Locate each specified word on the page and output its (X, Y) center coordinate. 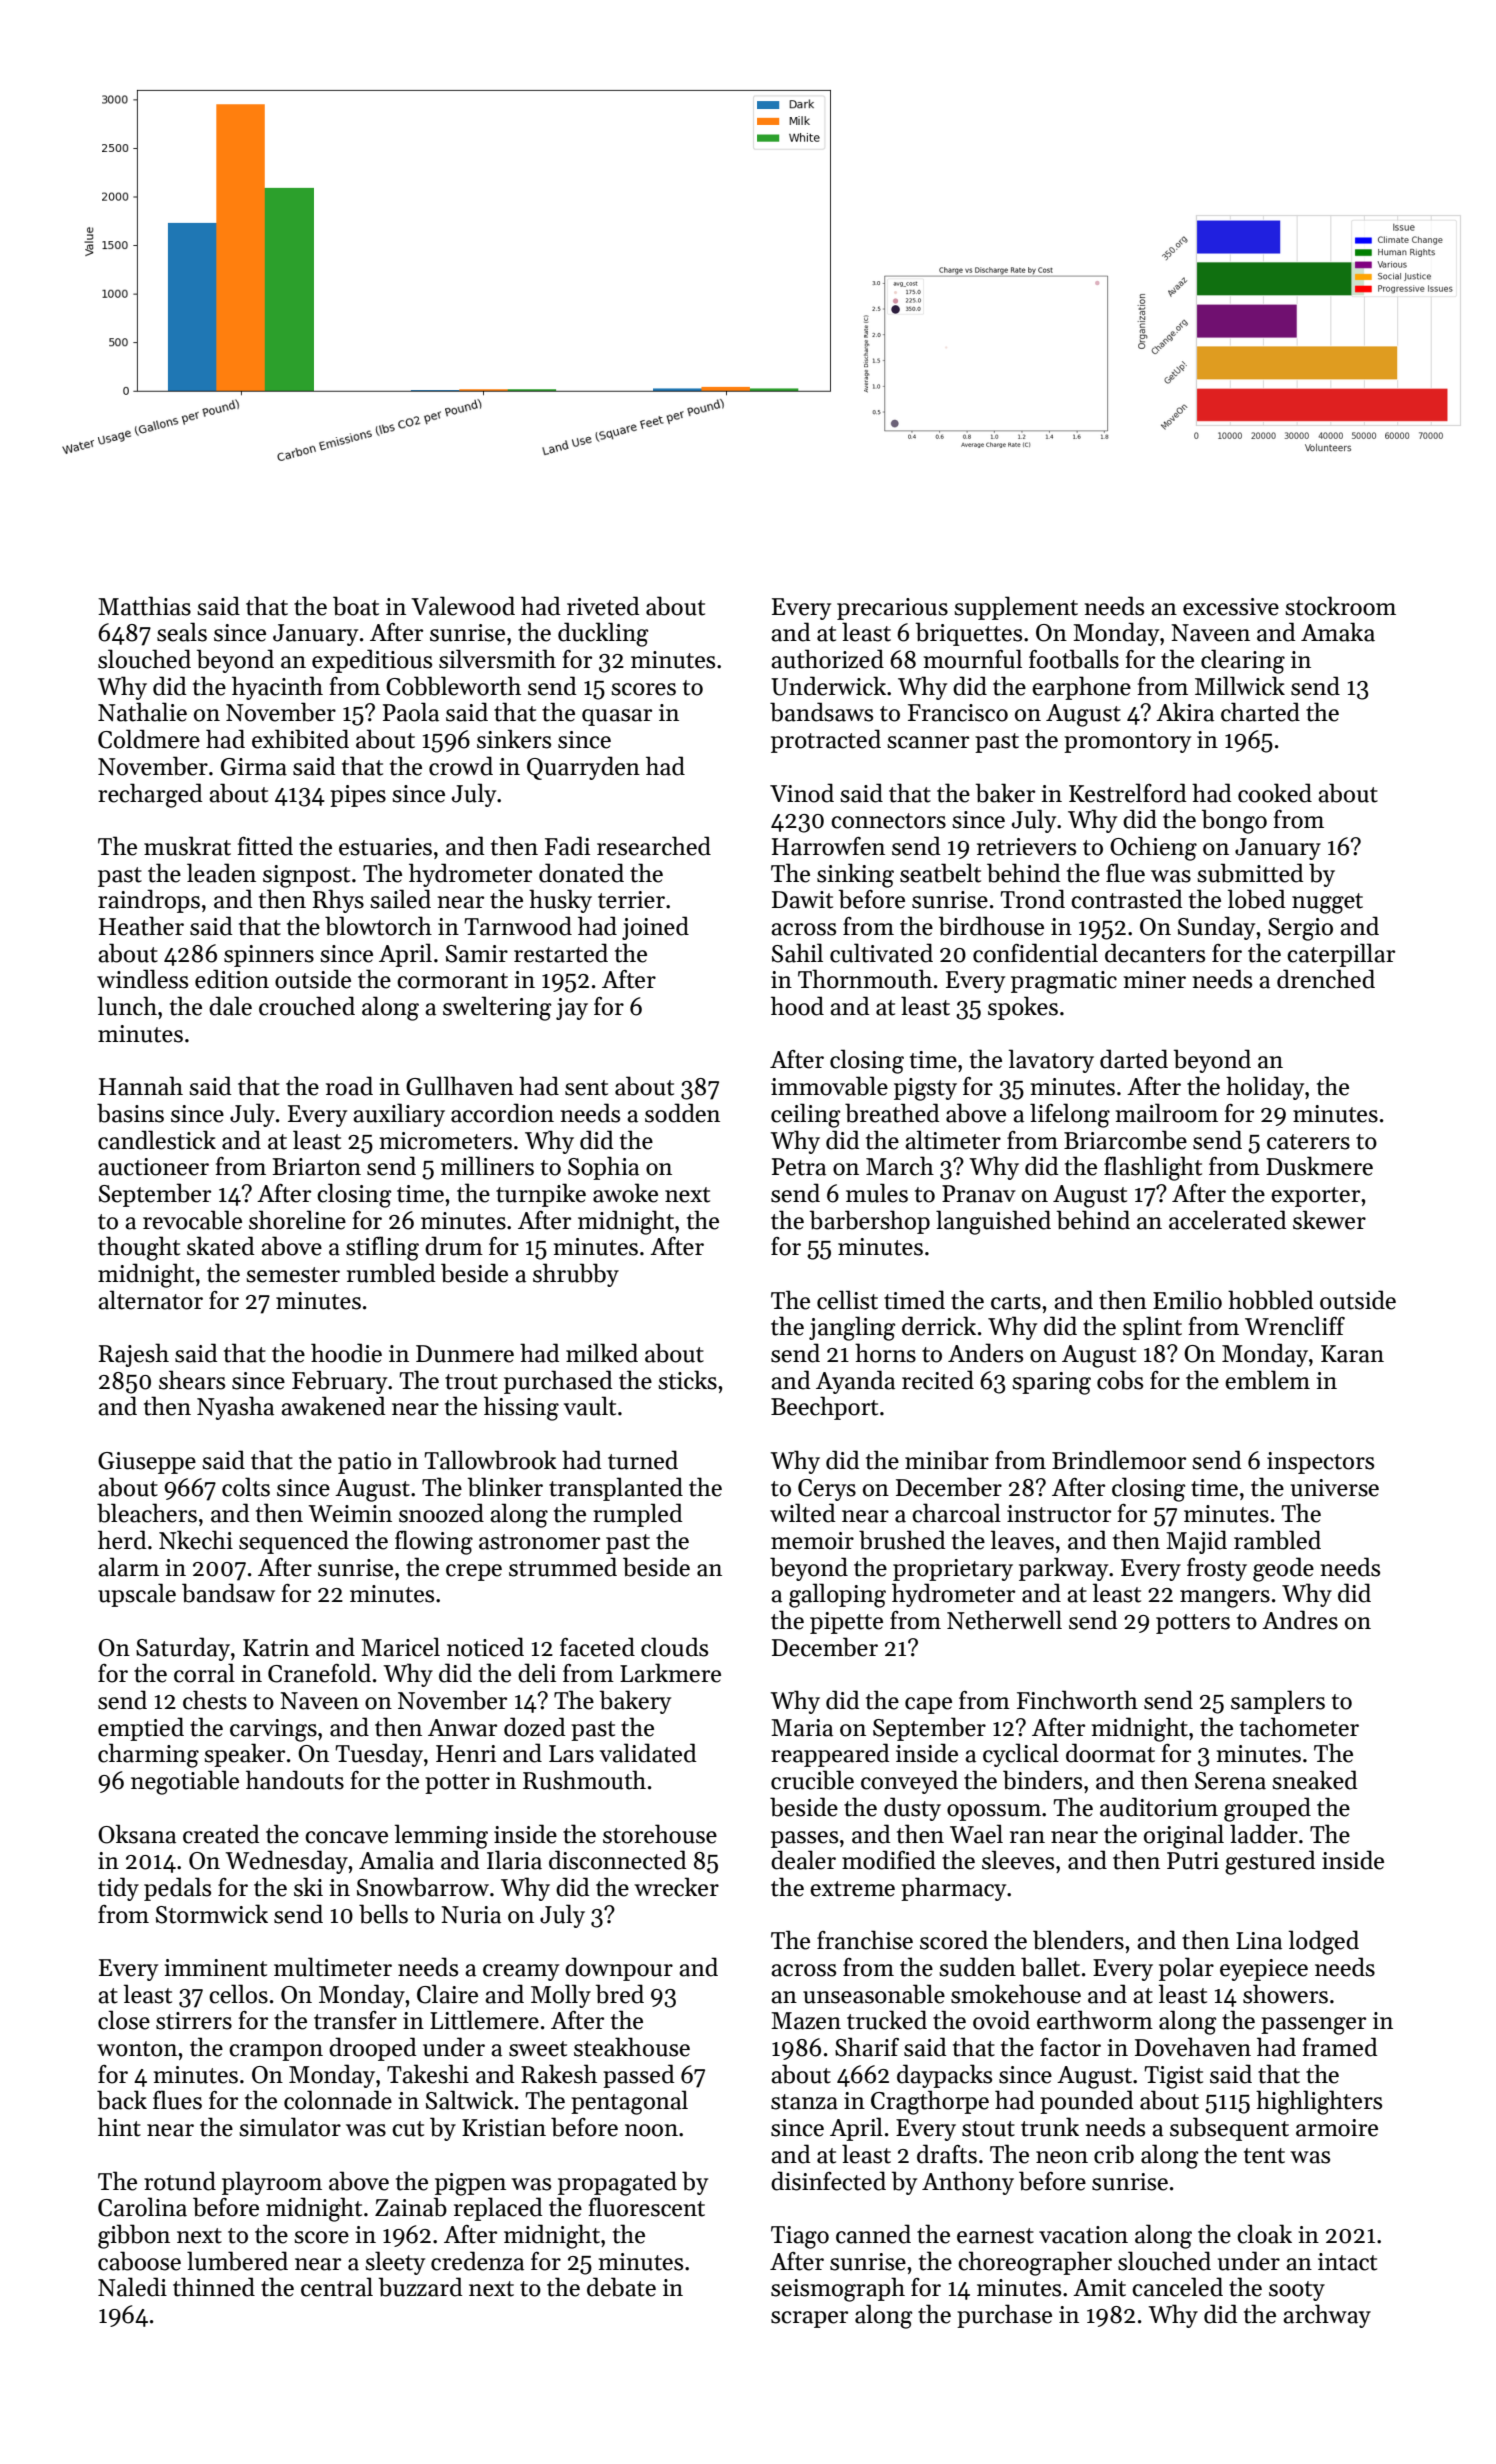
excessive (1231, 607)
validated (648, 1753)
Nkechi (196, 1540)
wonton (137, 2049)
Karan (1352, 1354)
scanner (928, 742)
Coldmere (149, 739)
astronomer (539, 1542)
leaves (1022, 1540)
